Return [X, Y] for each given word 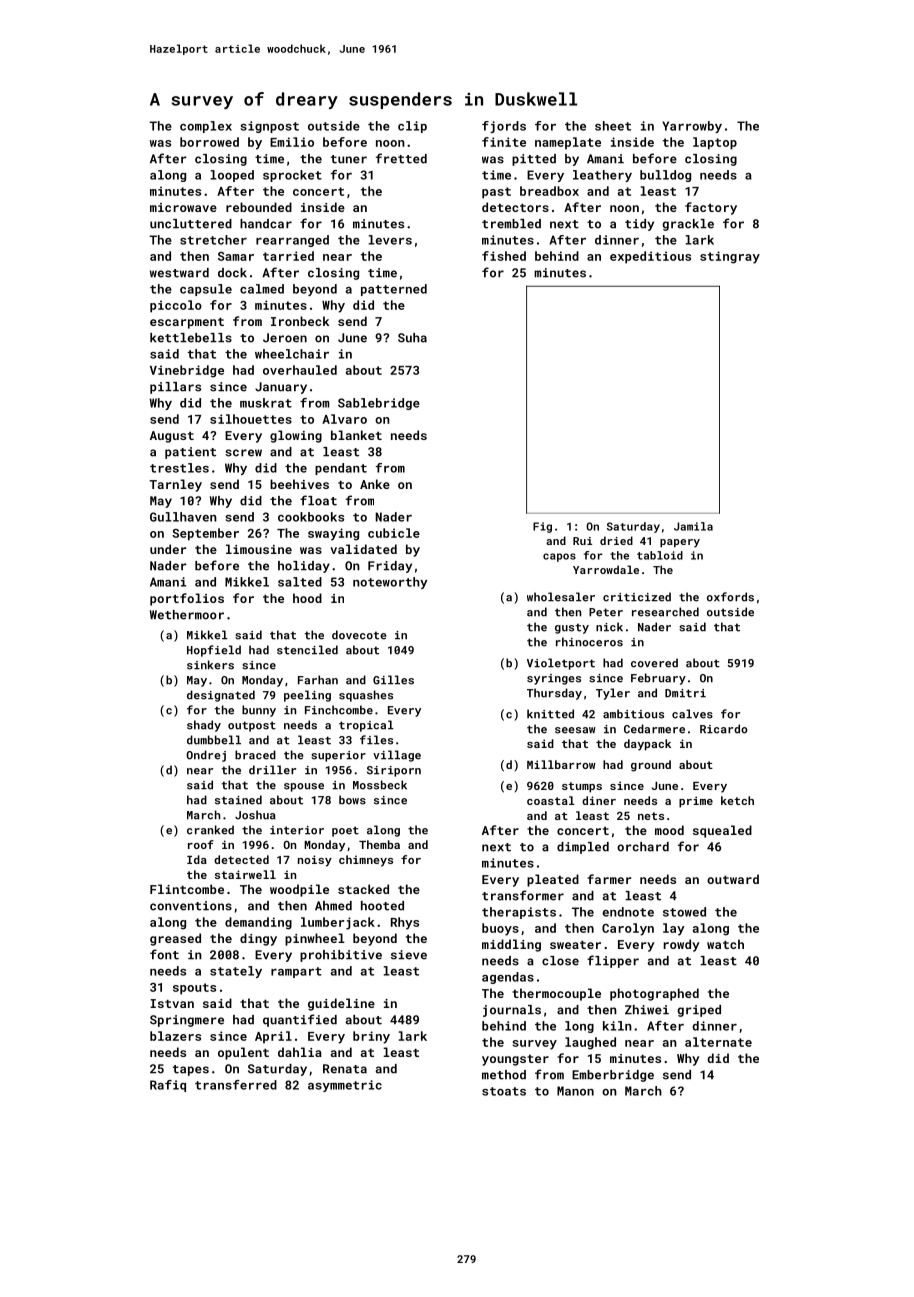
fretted [401, 158]
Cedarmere [654, 729]
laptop [715, 143]
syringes [554, 679]
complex [206, 127]
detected [241, 859]
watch [725, 944]
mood [669, 830]
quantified [300, 1020]
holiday [304, 567]
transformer [523, 895]
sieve [409, 955]
